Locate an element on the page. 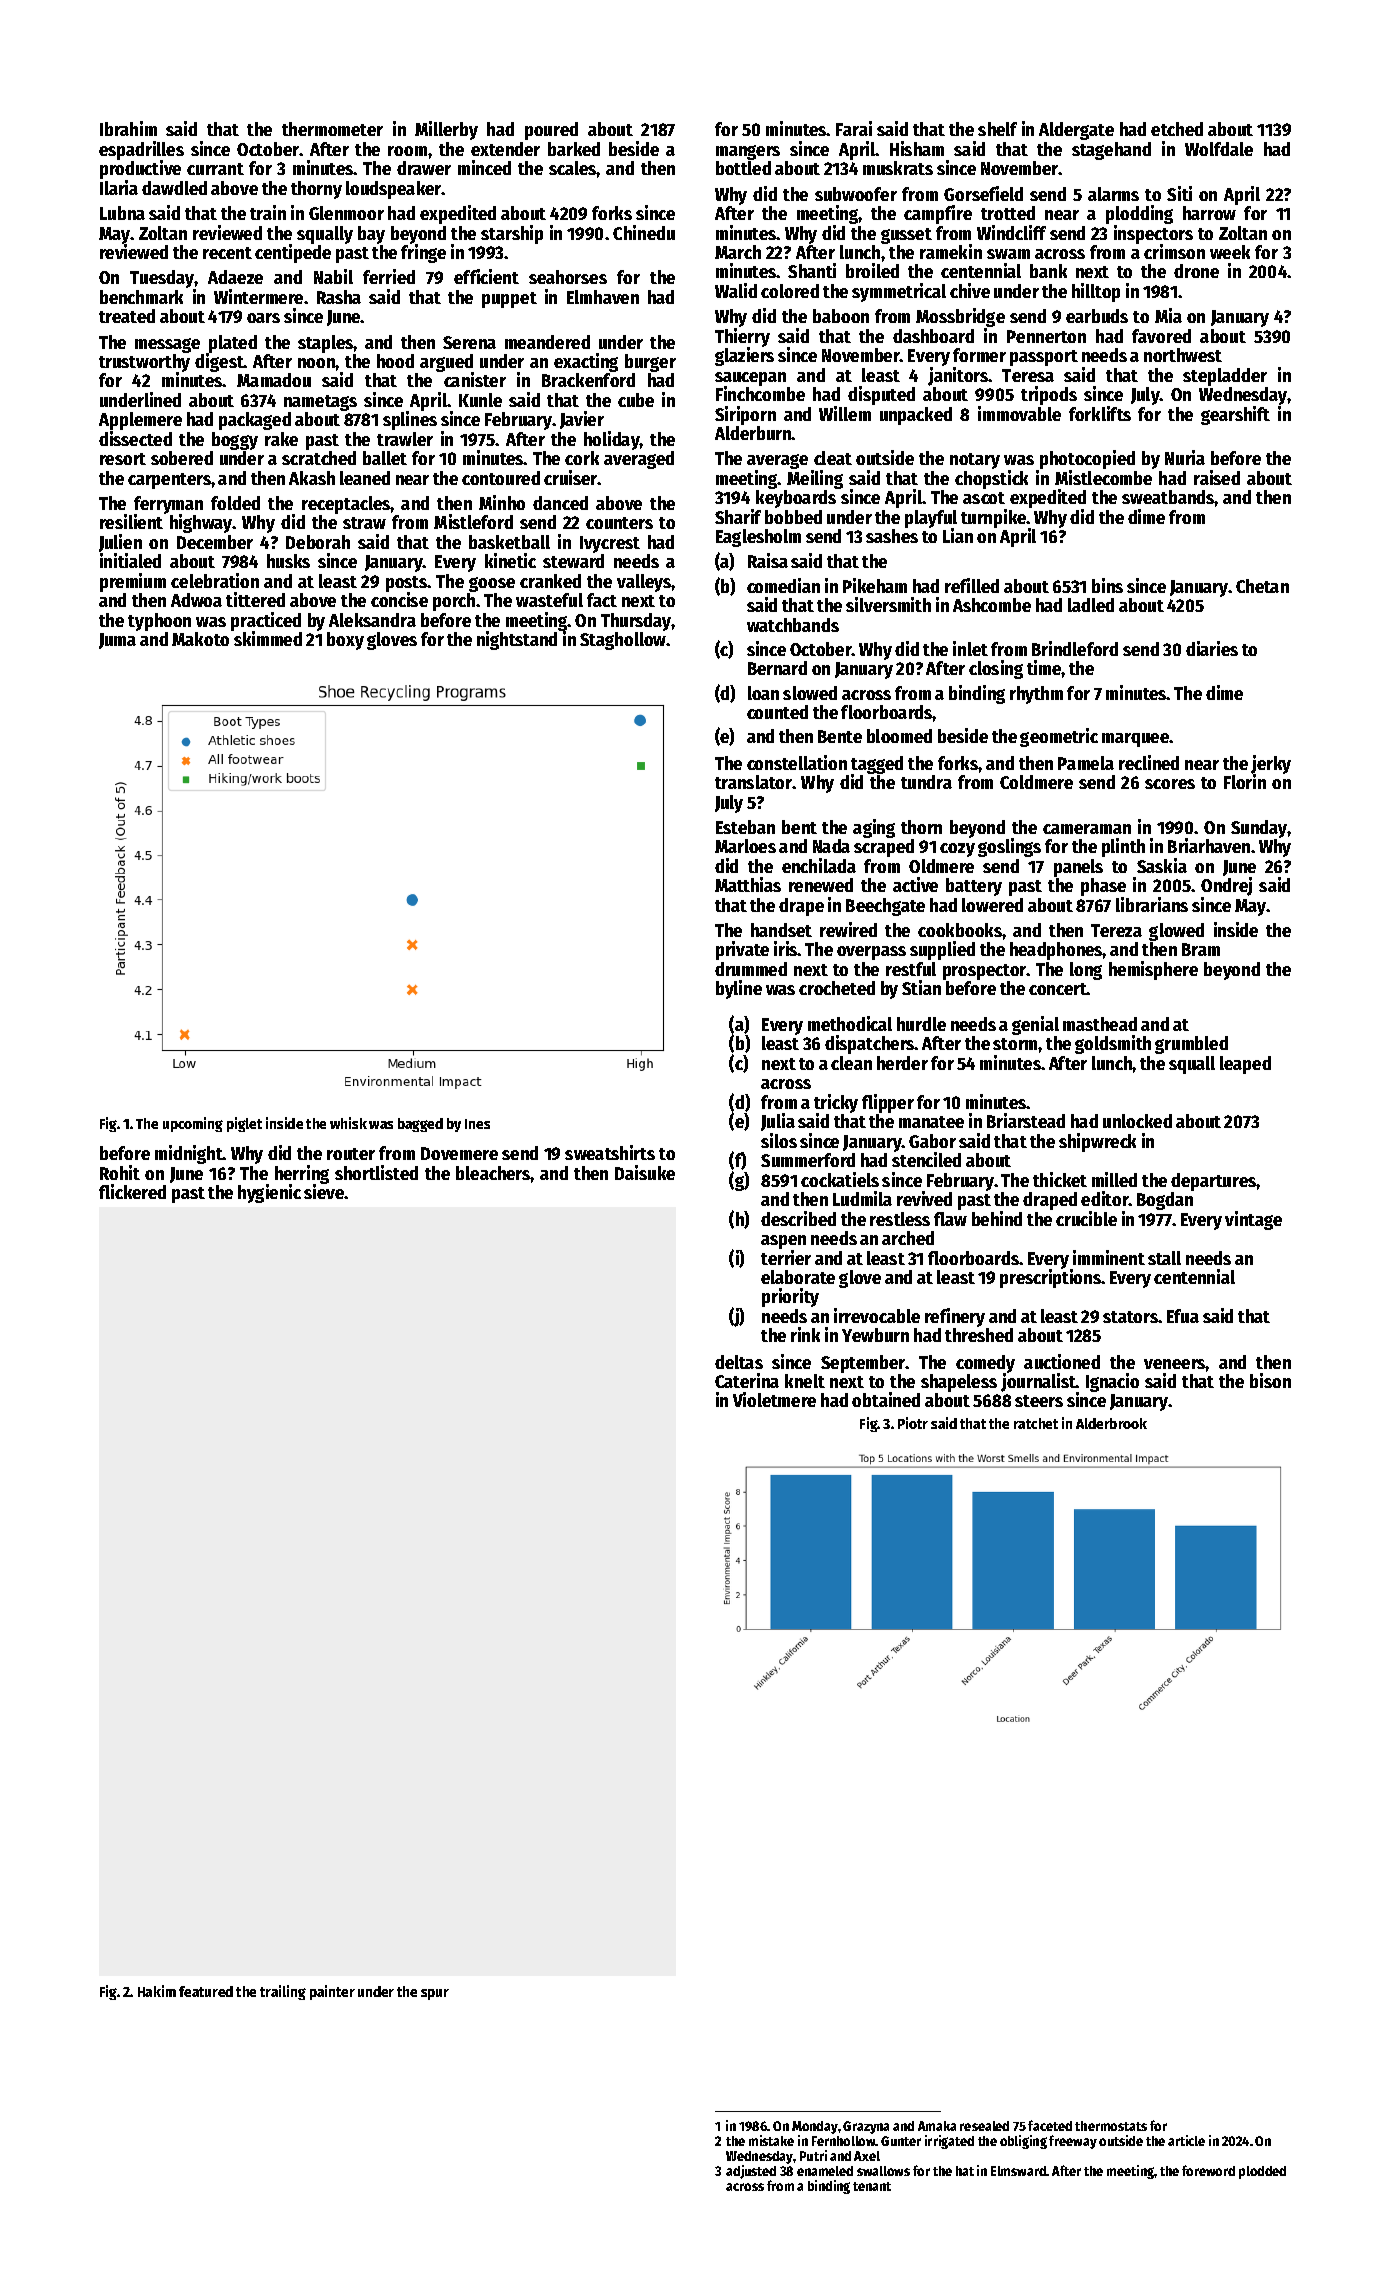  byline is located at coordinates (739, 989).
